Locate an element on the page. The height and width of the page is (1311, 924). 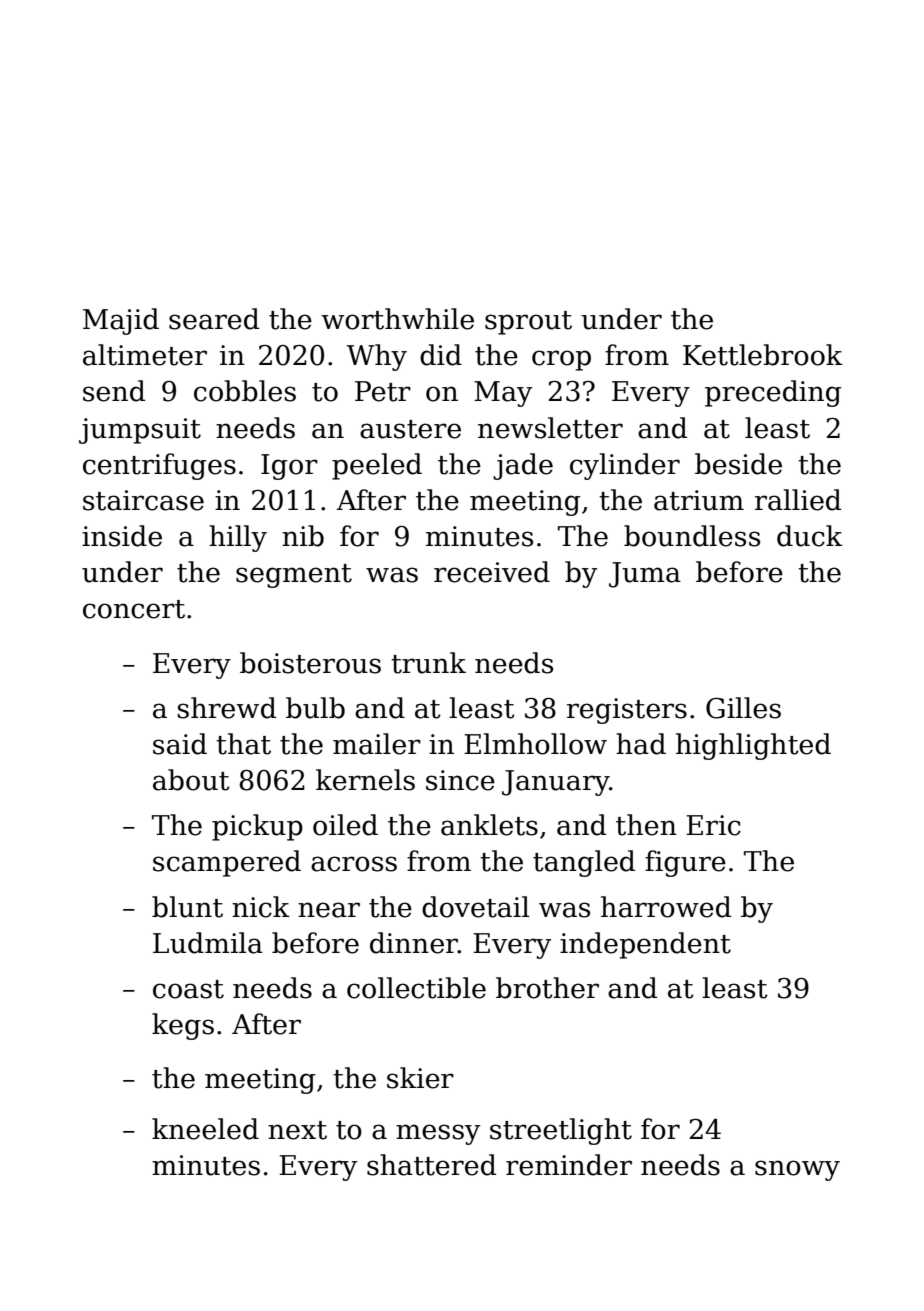
May is located at coordinates (503, 394).
